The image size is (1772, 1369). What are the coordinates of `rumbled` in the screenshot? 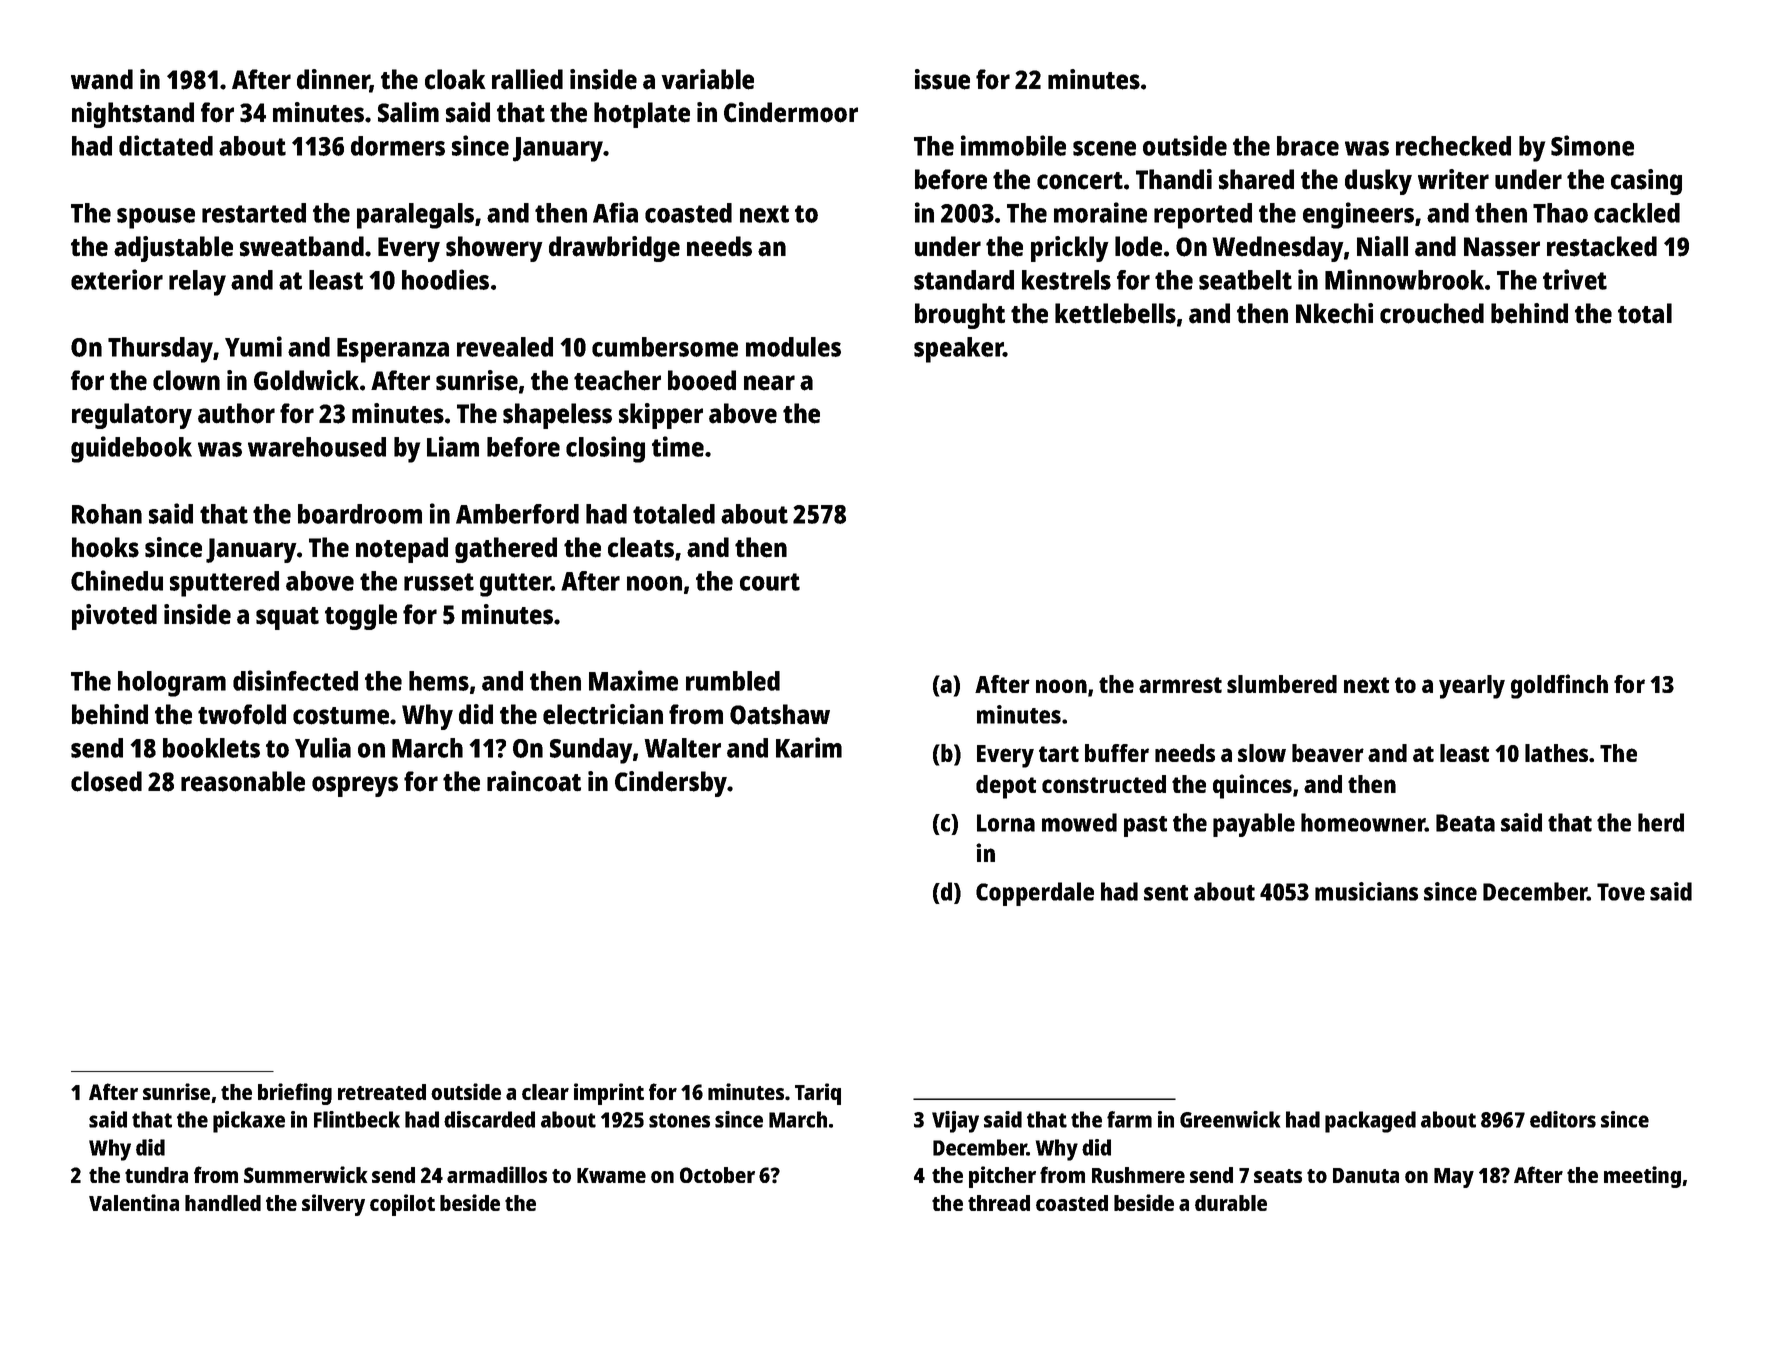 It's located at (733, 681).
